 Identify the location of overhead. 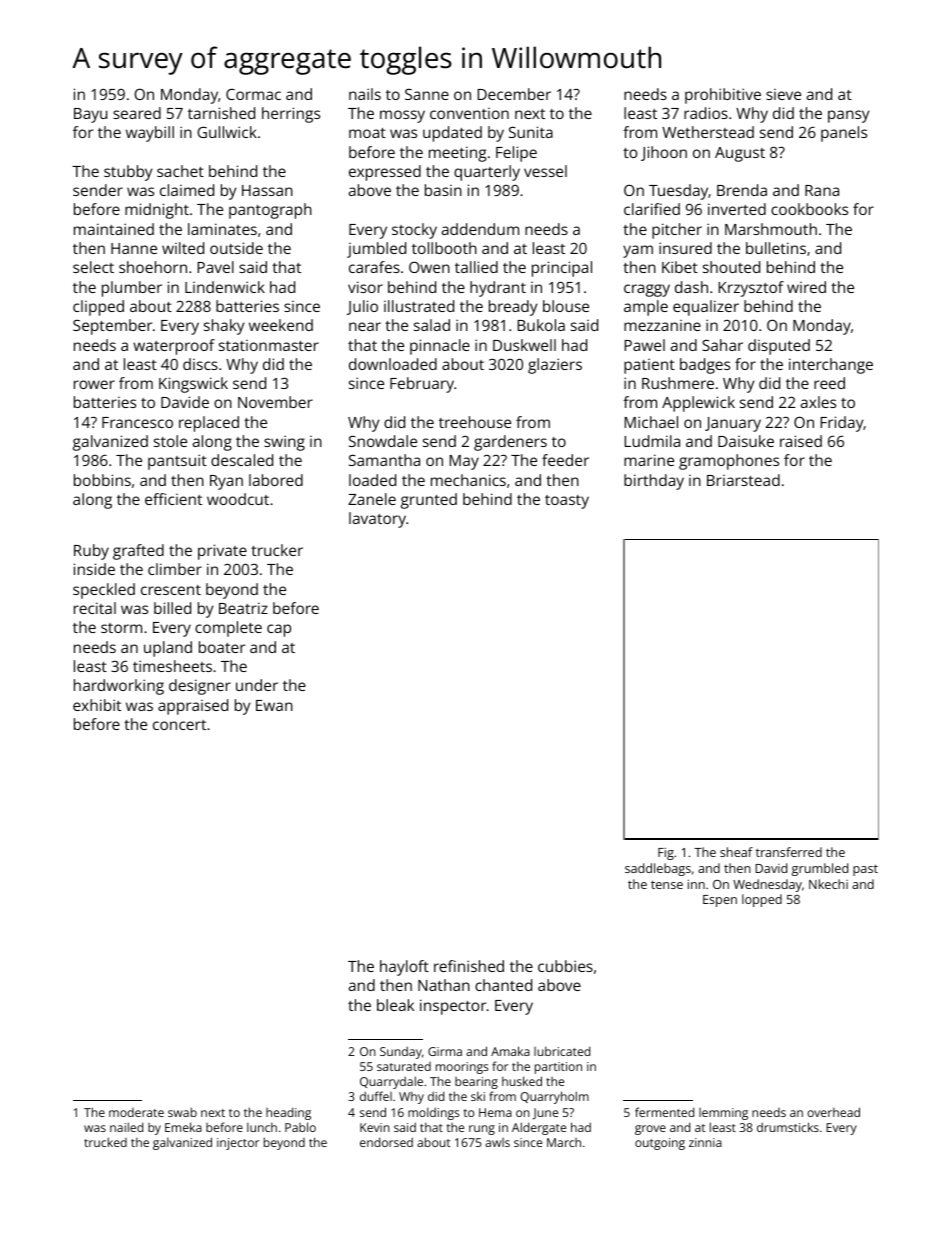
(833, 1112).
